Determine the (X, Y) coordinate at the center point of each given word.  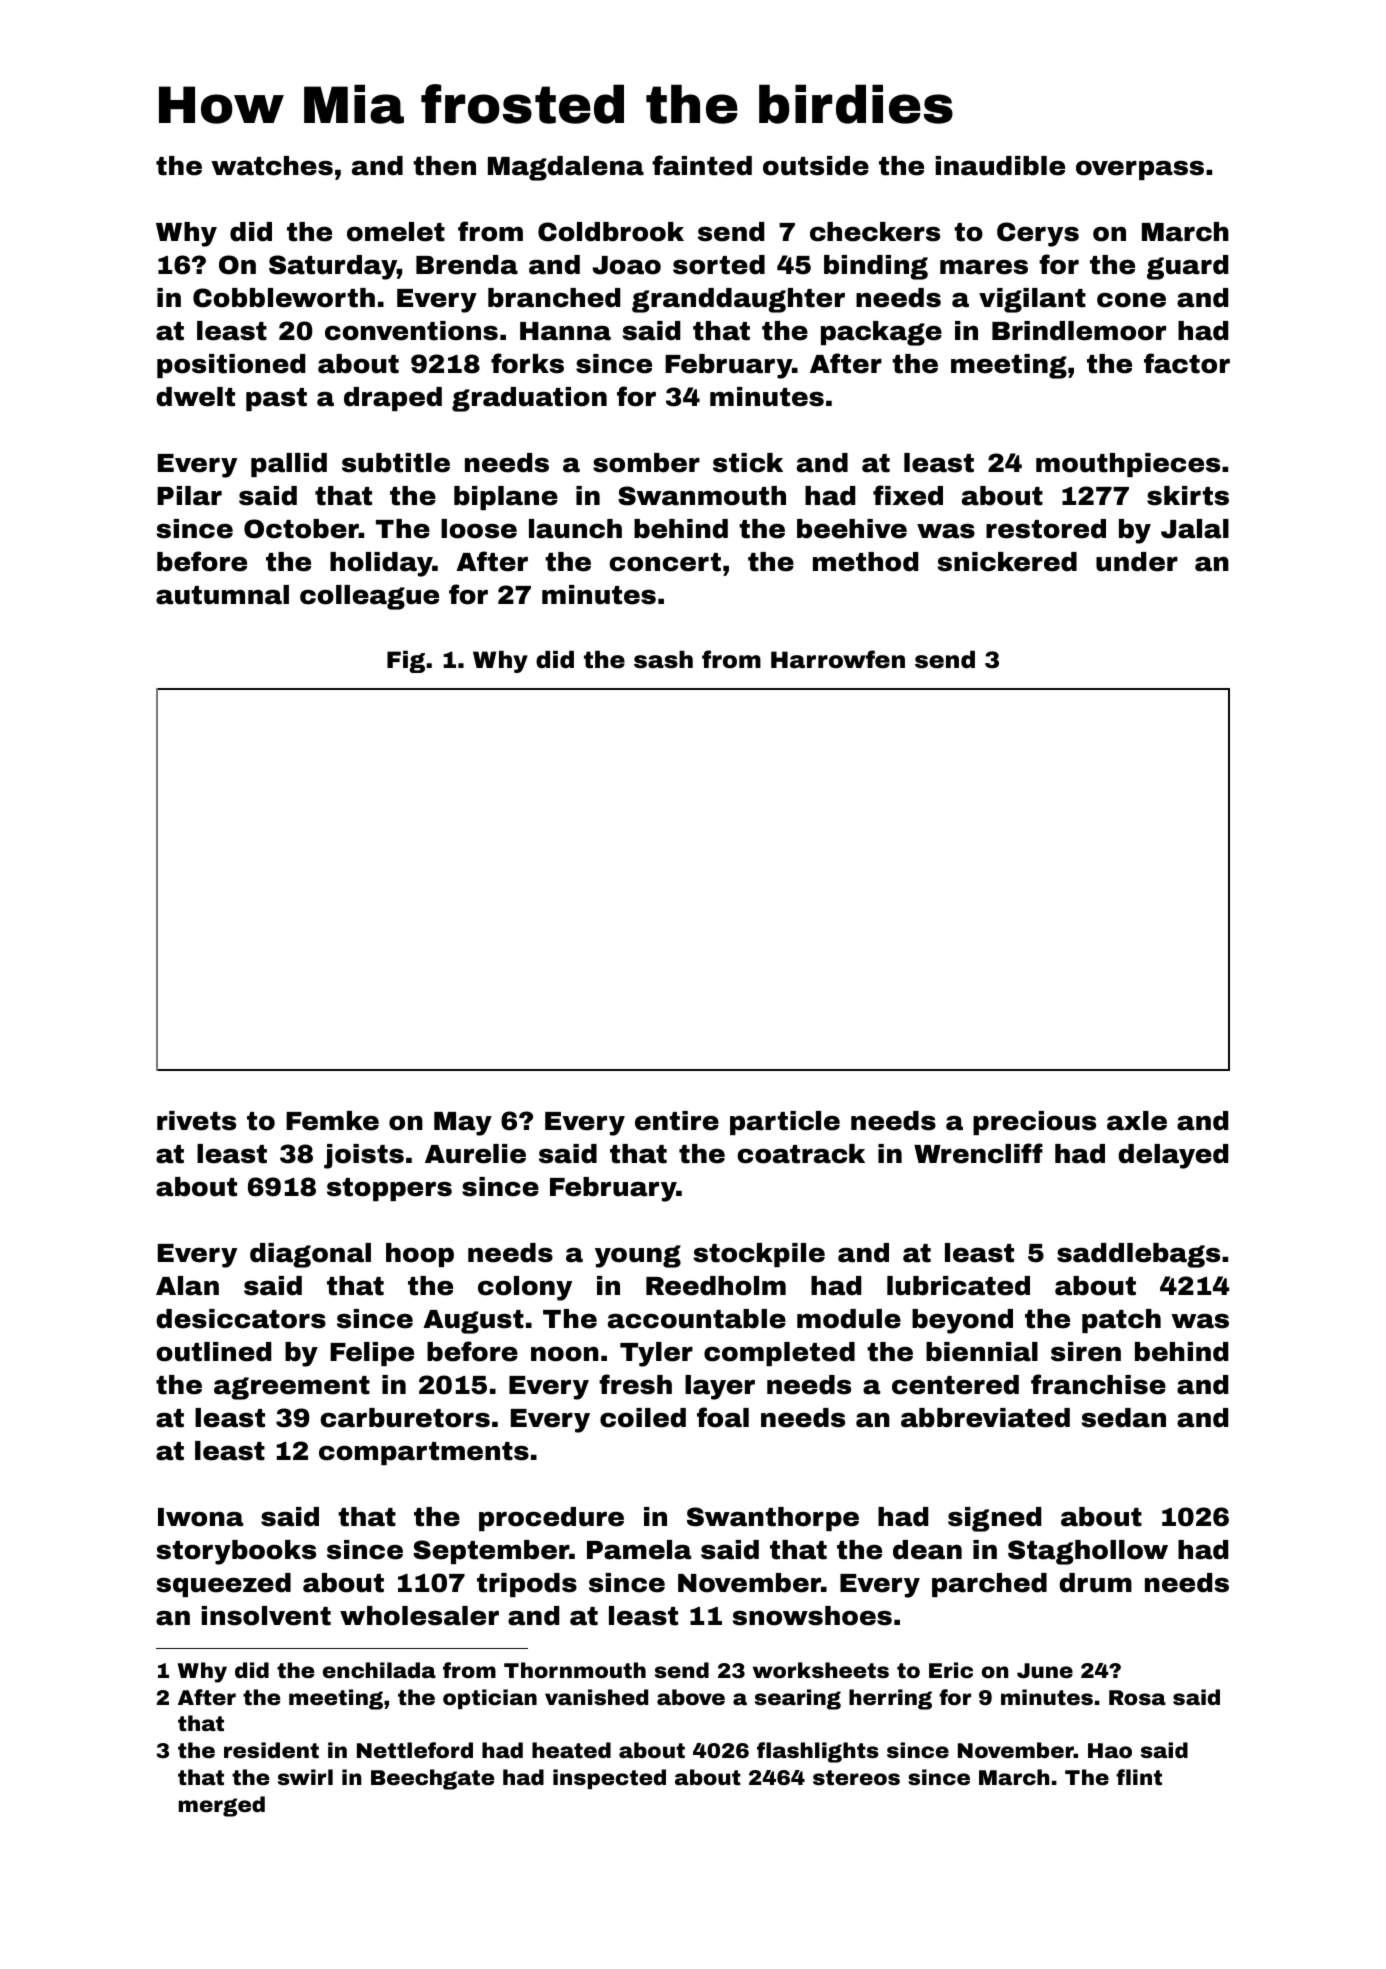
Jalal (1195, 529)
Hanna (565, 331)
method (865, 562)
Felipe (372, 1354)
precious (1034, 1123)
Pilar (189, 496)
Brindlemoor (1079, 331)
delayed (1173, 1156)
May (463, 1124)
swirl (305, 1777)
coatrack (801, 1154)
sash (663, 660)
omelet (396, 232)
